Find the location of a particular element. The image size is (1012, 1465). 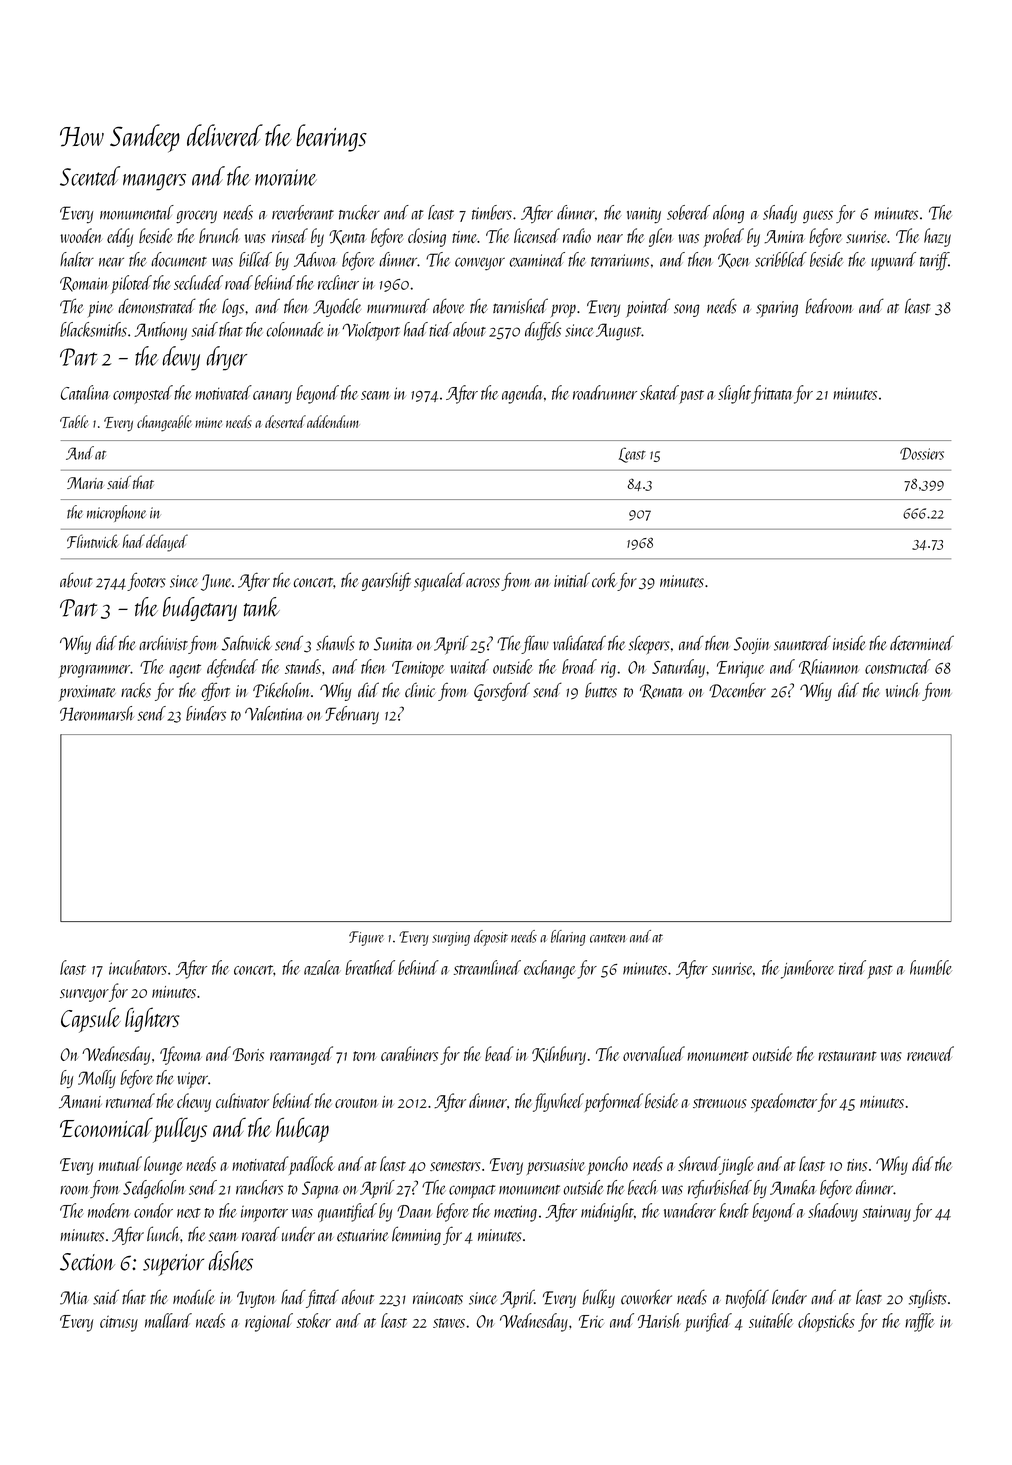

Flintwick is located at coordinates (93, 541).
